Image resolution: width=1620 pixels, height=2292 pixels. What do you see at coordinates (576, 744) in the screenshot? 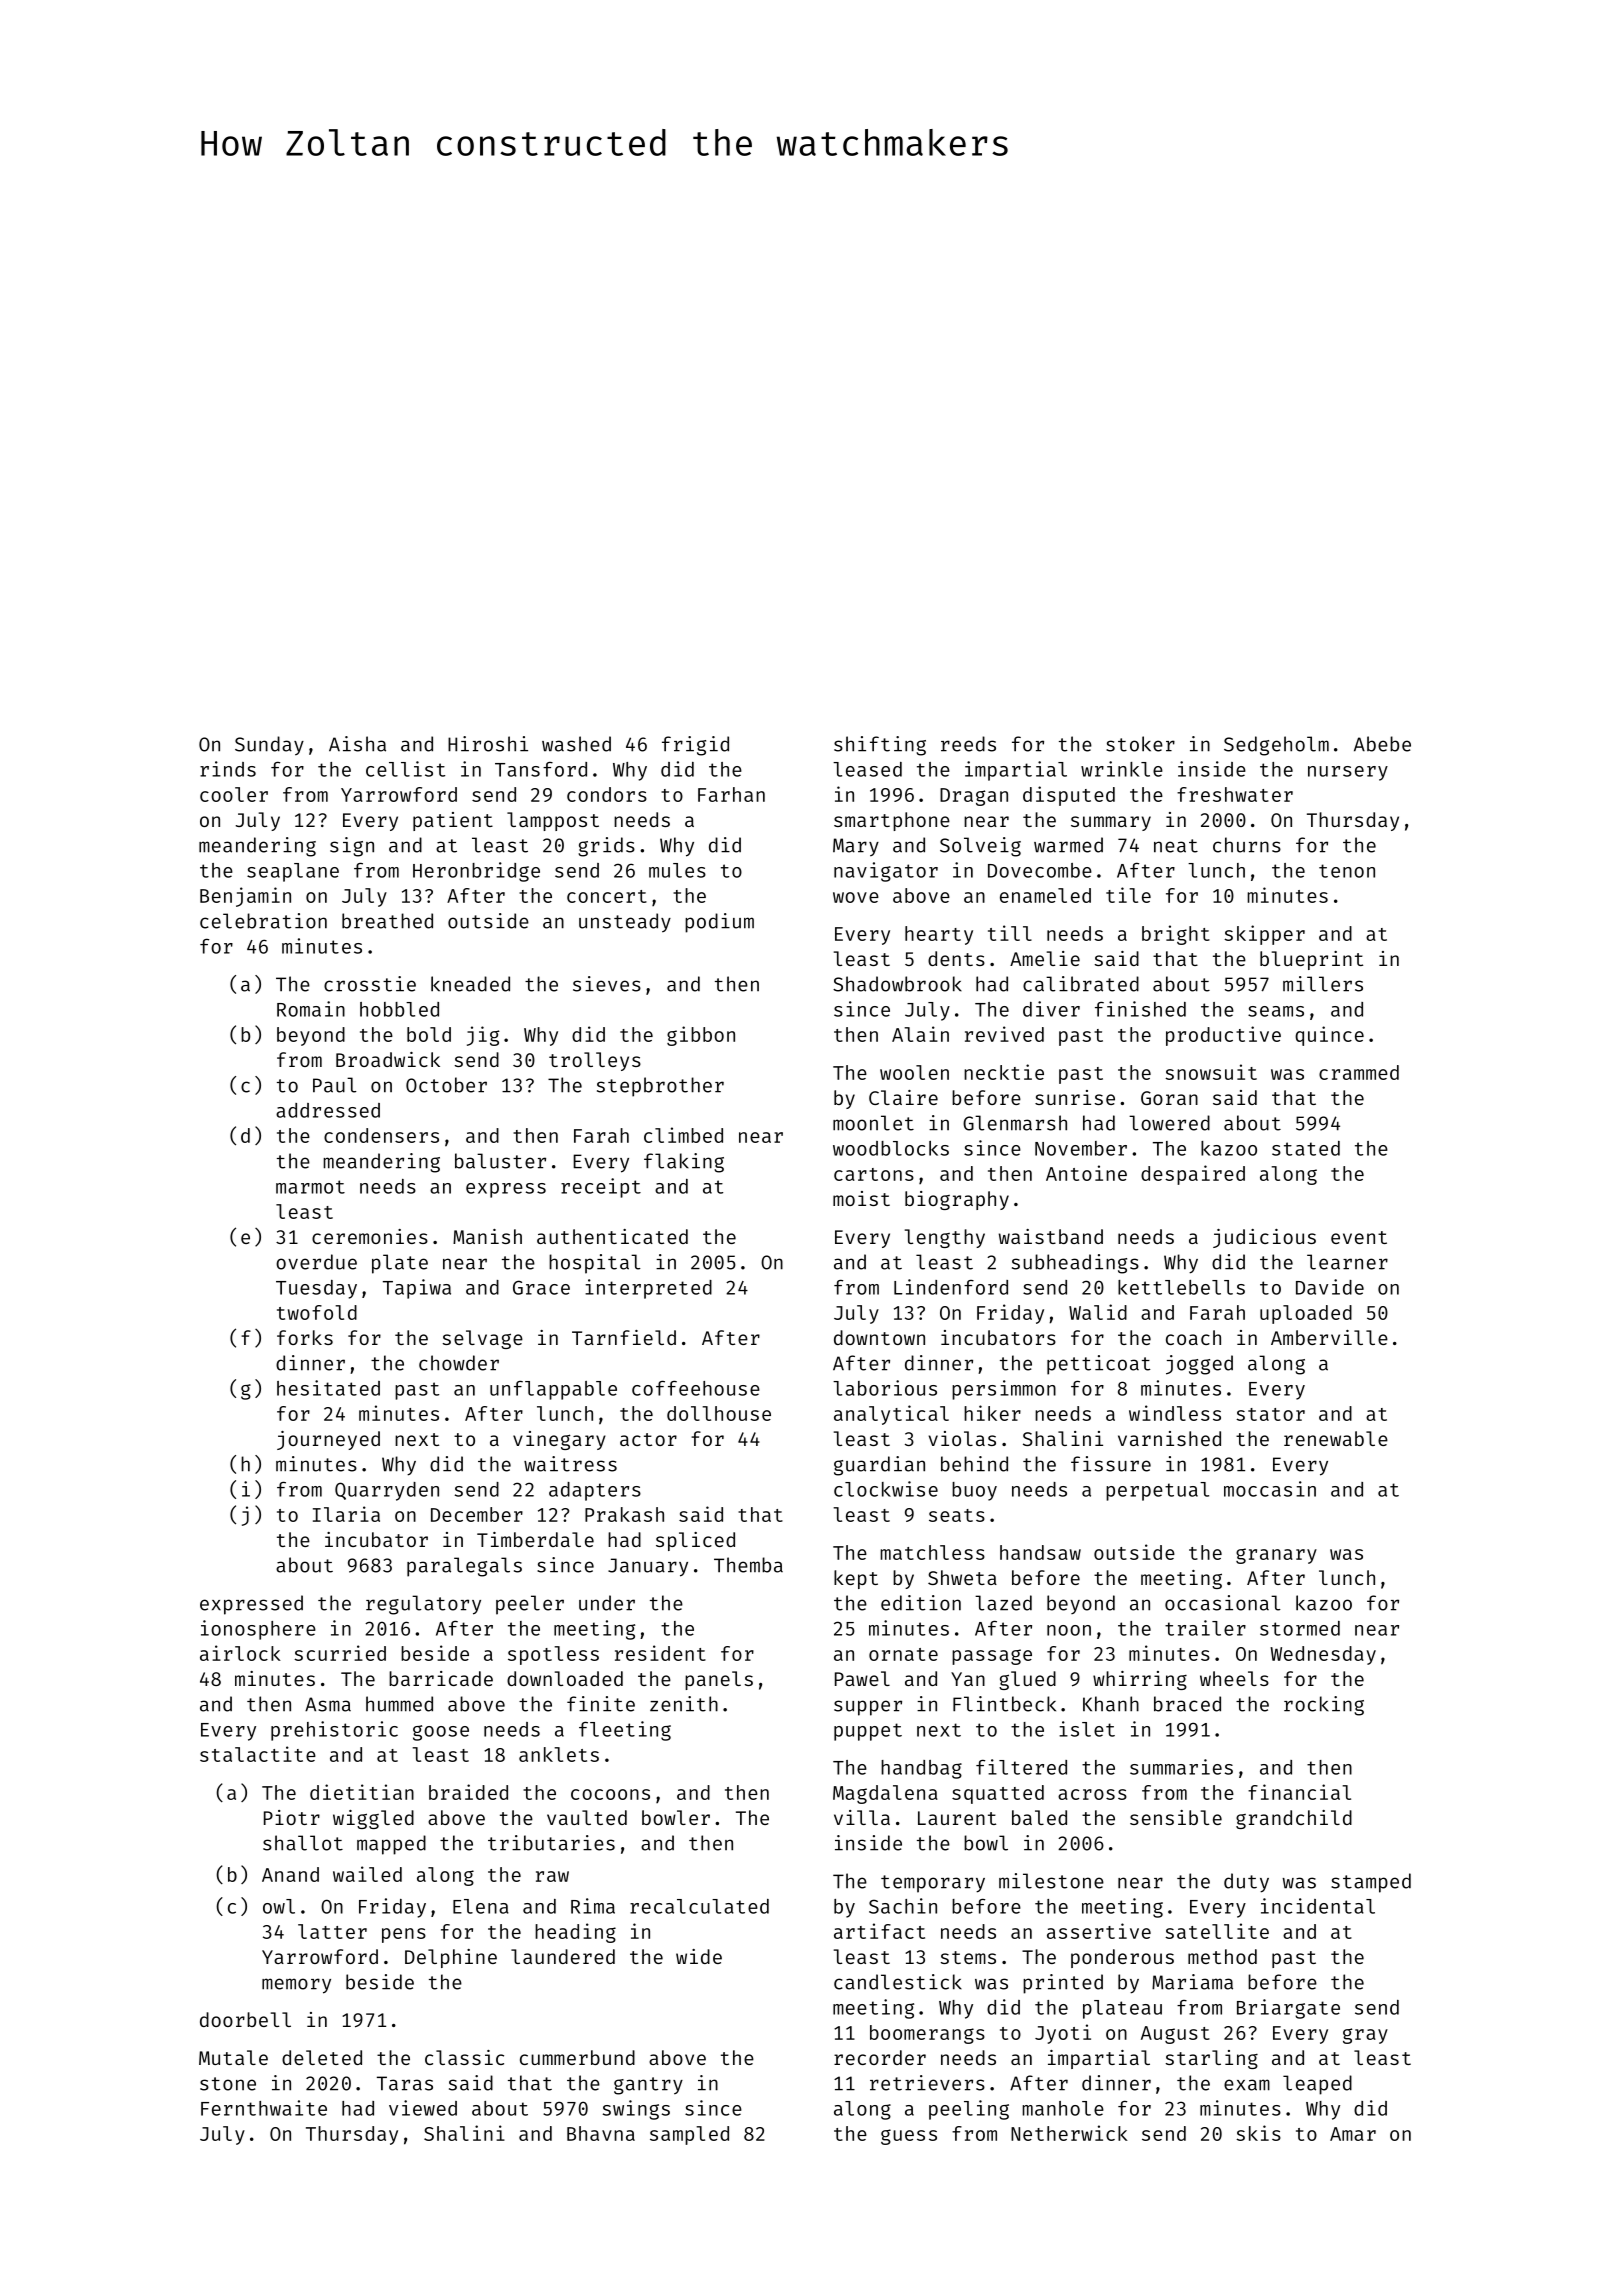
I see `washed` at bounding box center [576, 744].
